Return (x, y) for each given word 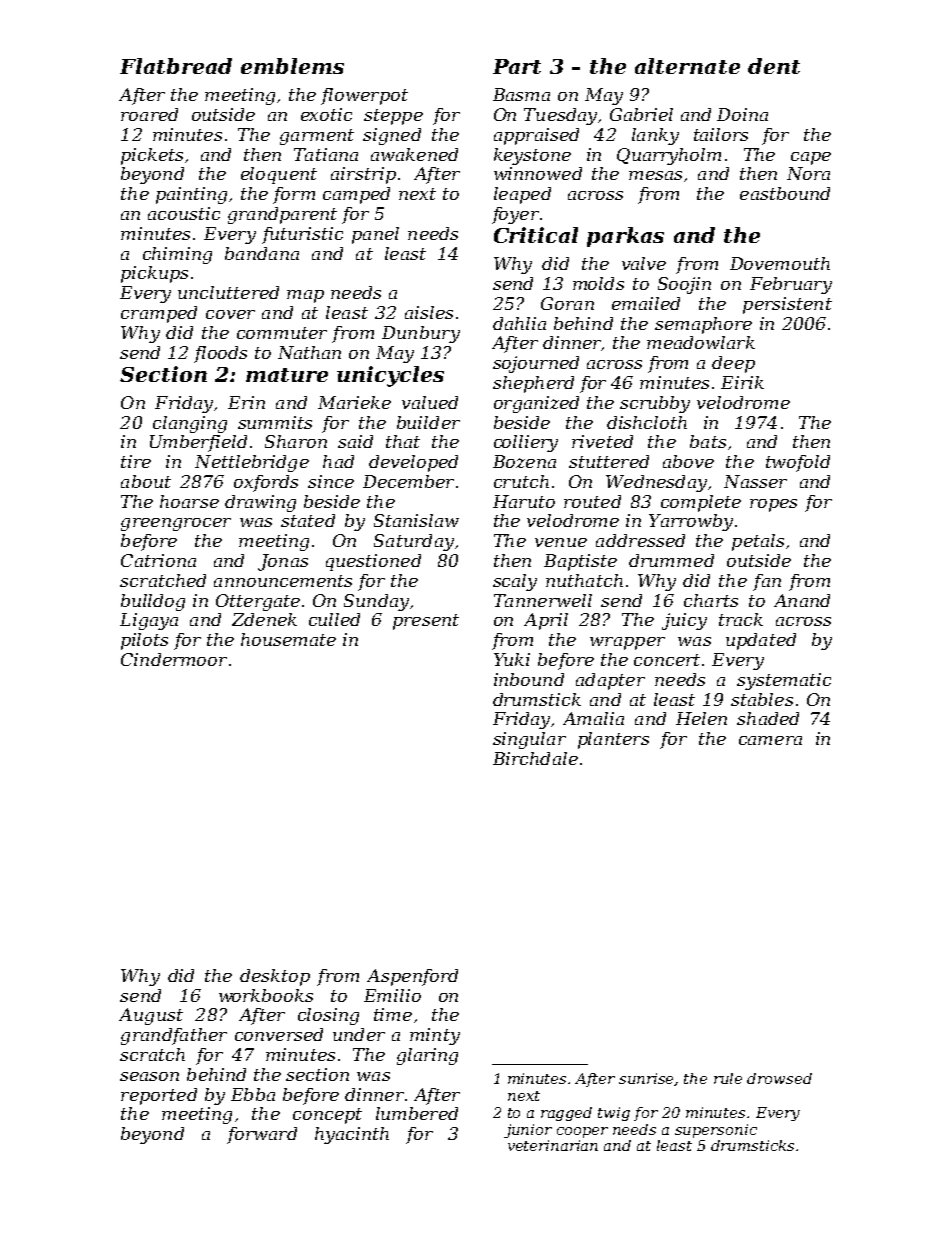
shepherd (533, 384)
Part (517, 66)
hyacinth (352, 1135)
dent (774, 66)
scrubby (655, 404)
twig (614, 1114)
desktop (275, 977)
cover (230, 314)
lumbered (417, 1113)
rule (728, 1078)
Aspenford (412, 977)
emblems (292, 66)
